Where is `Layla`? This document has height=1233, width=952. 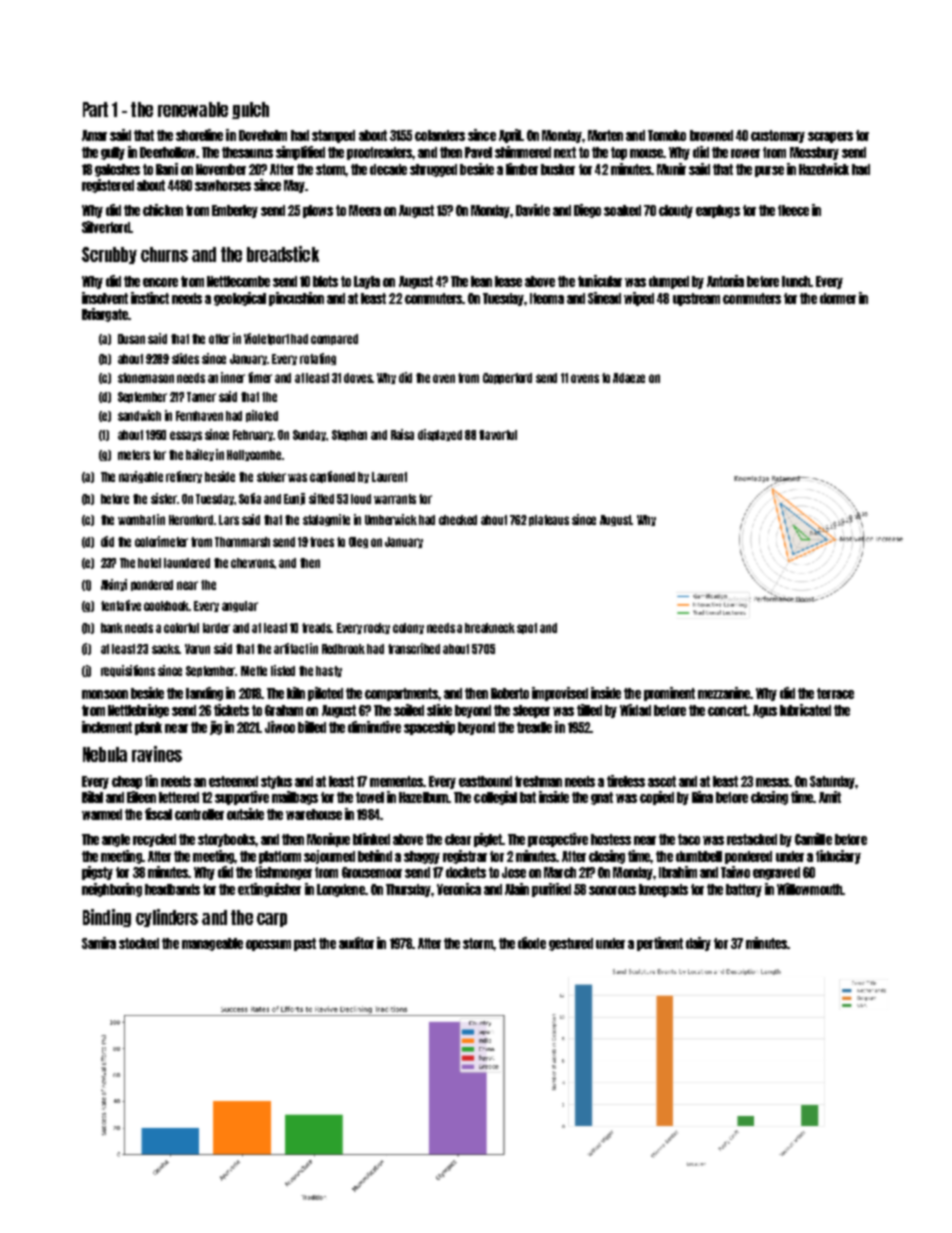
Layla is located at coordinates (367, 282).
